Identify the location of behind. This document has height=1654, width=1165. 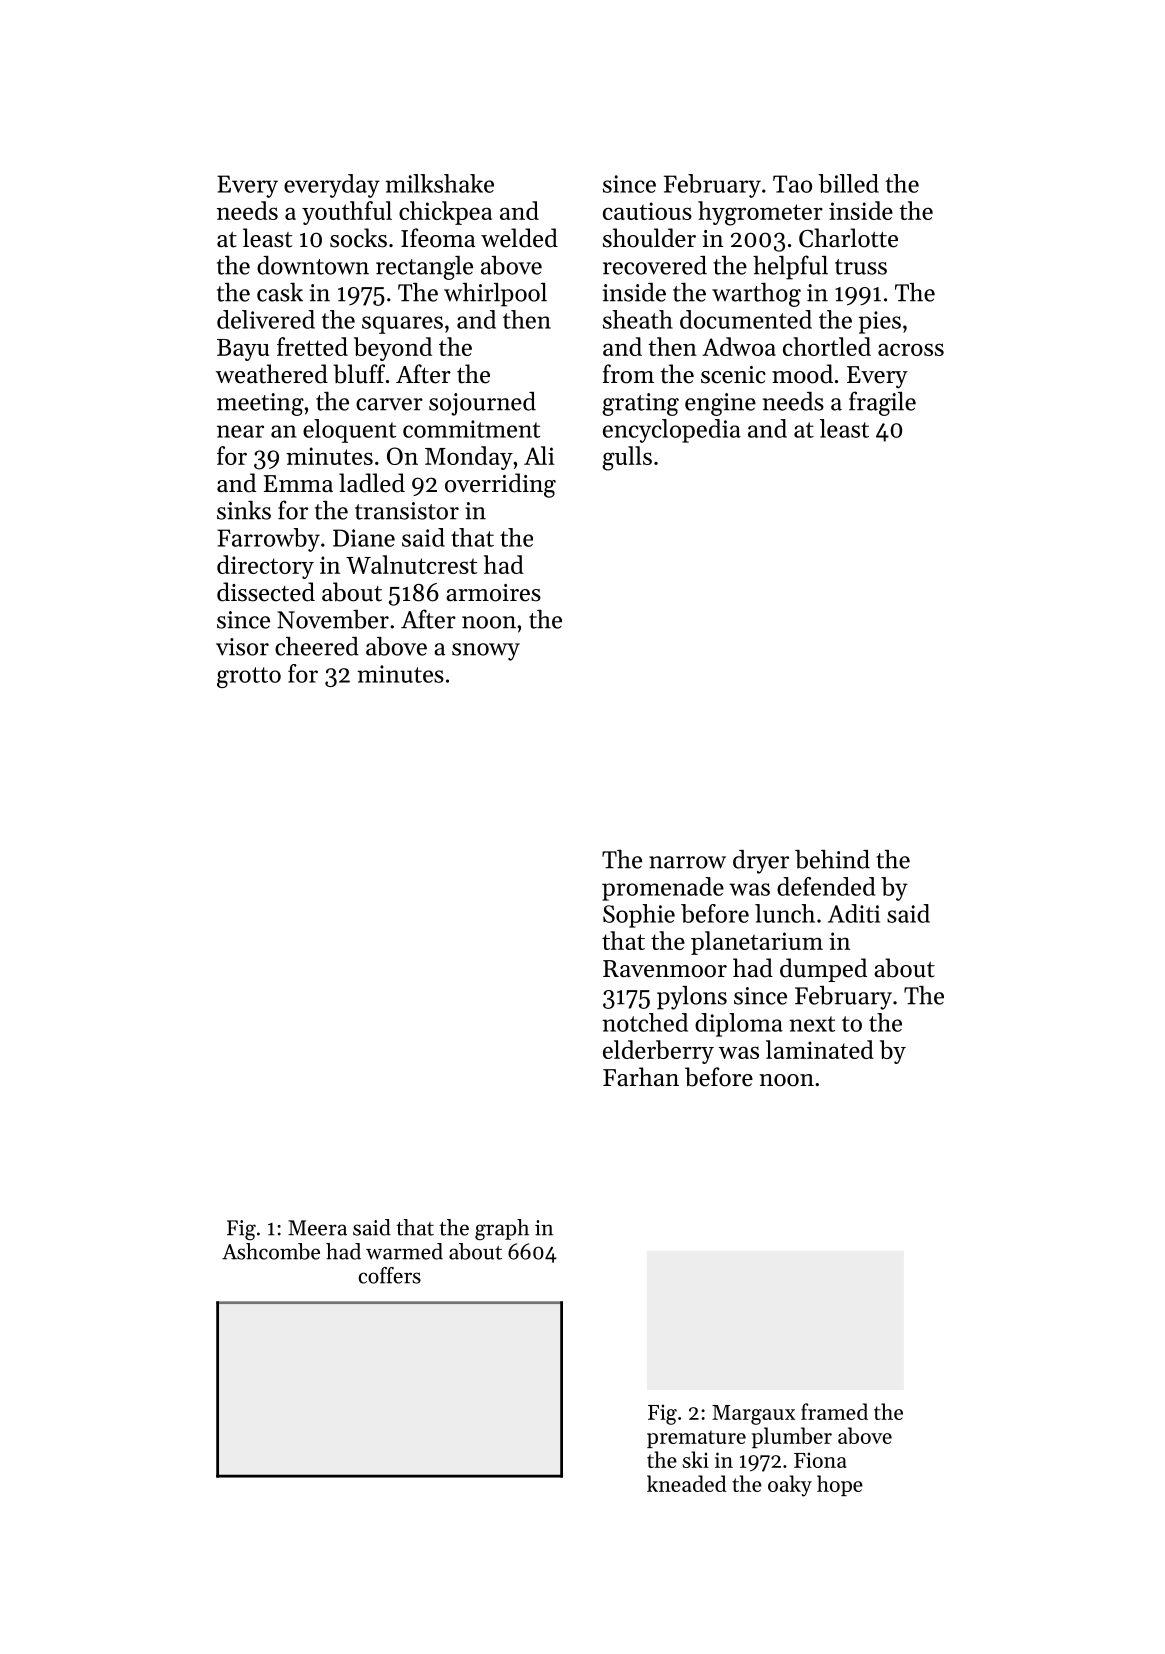
(832, 859).
